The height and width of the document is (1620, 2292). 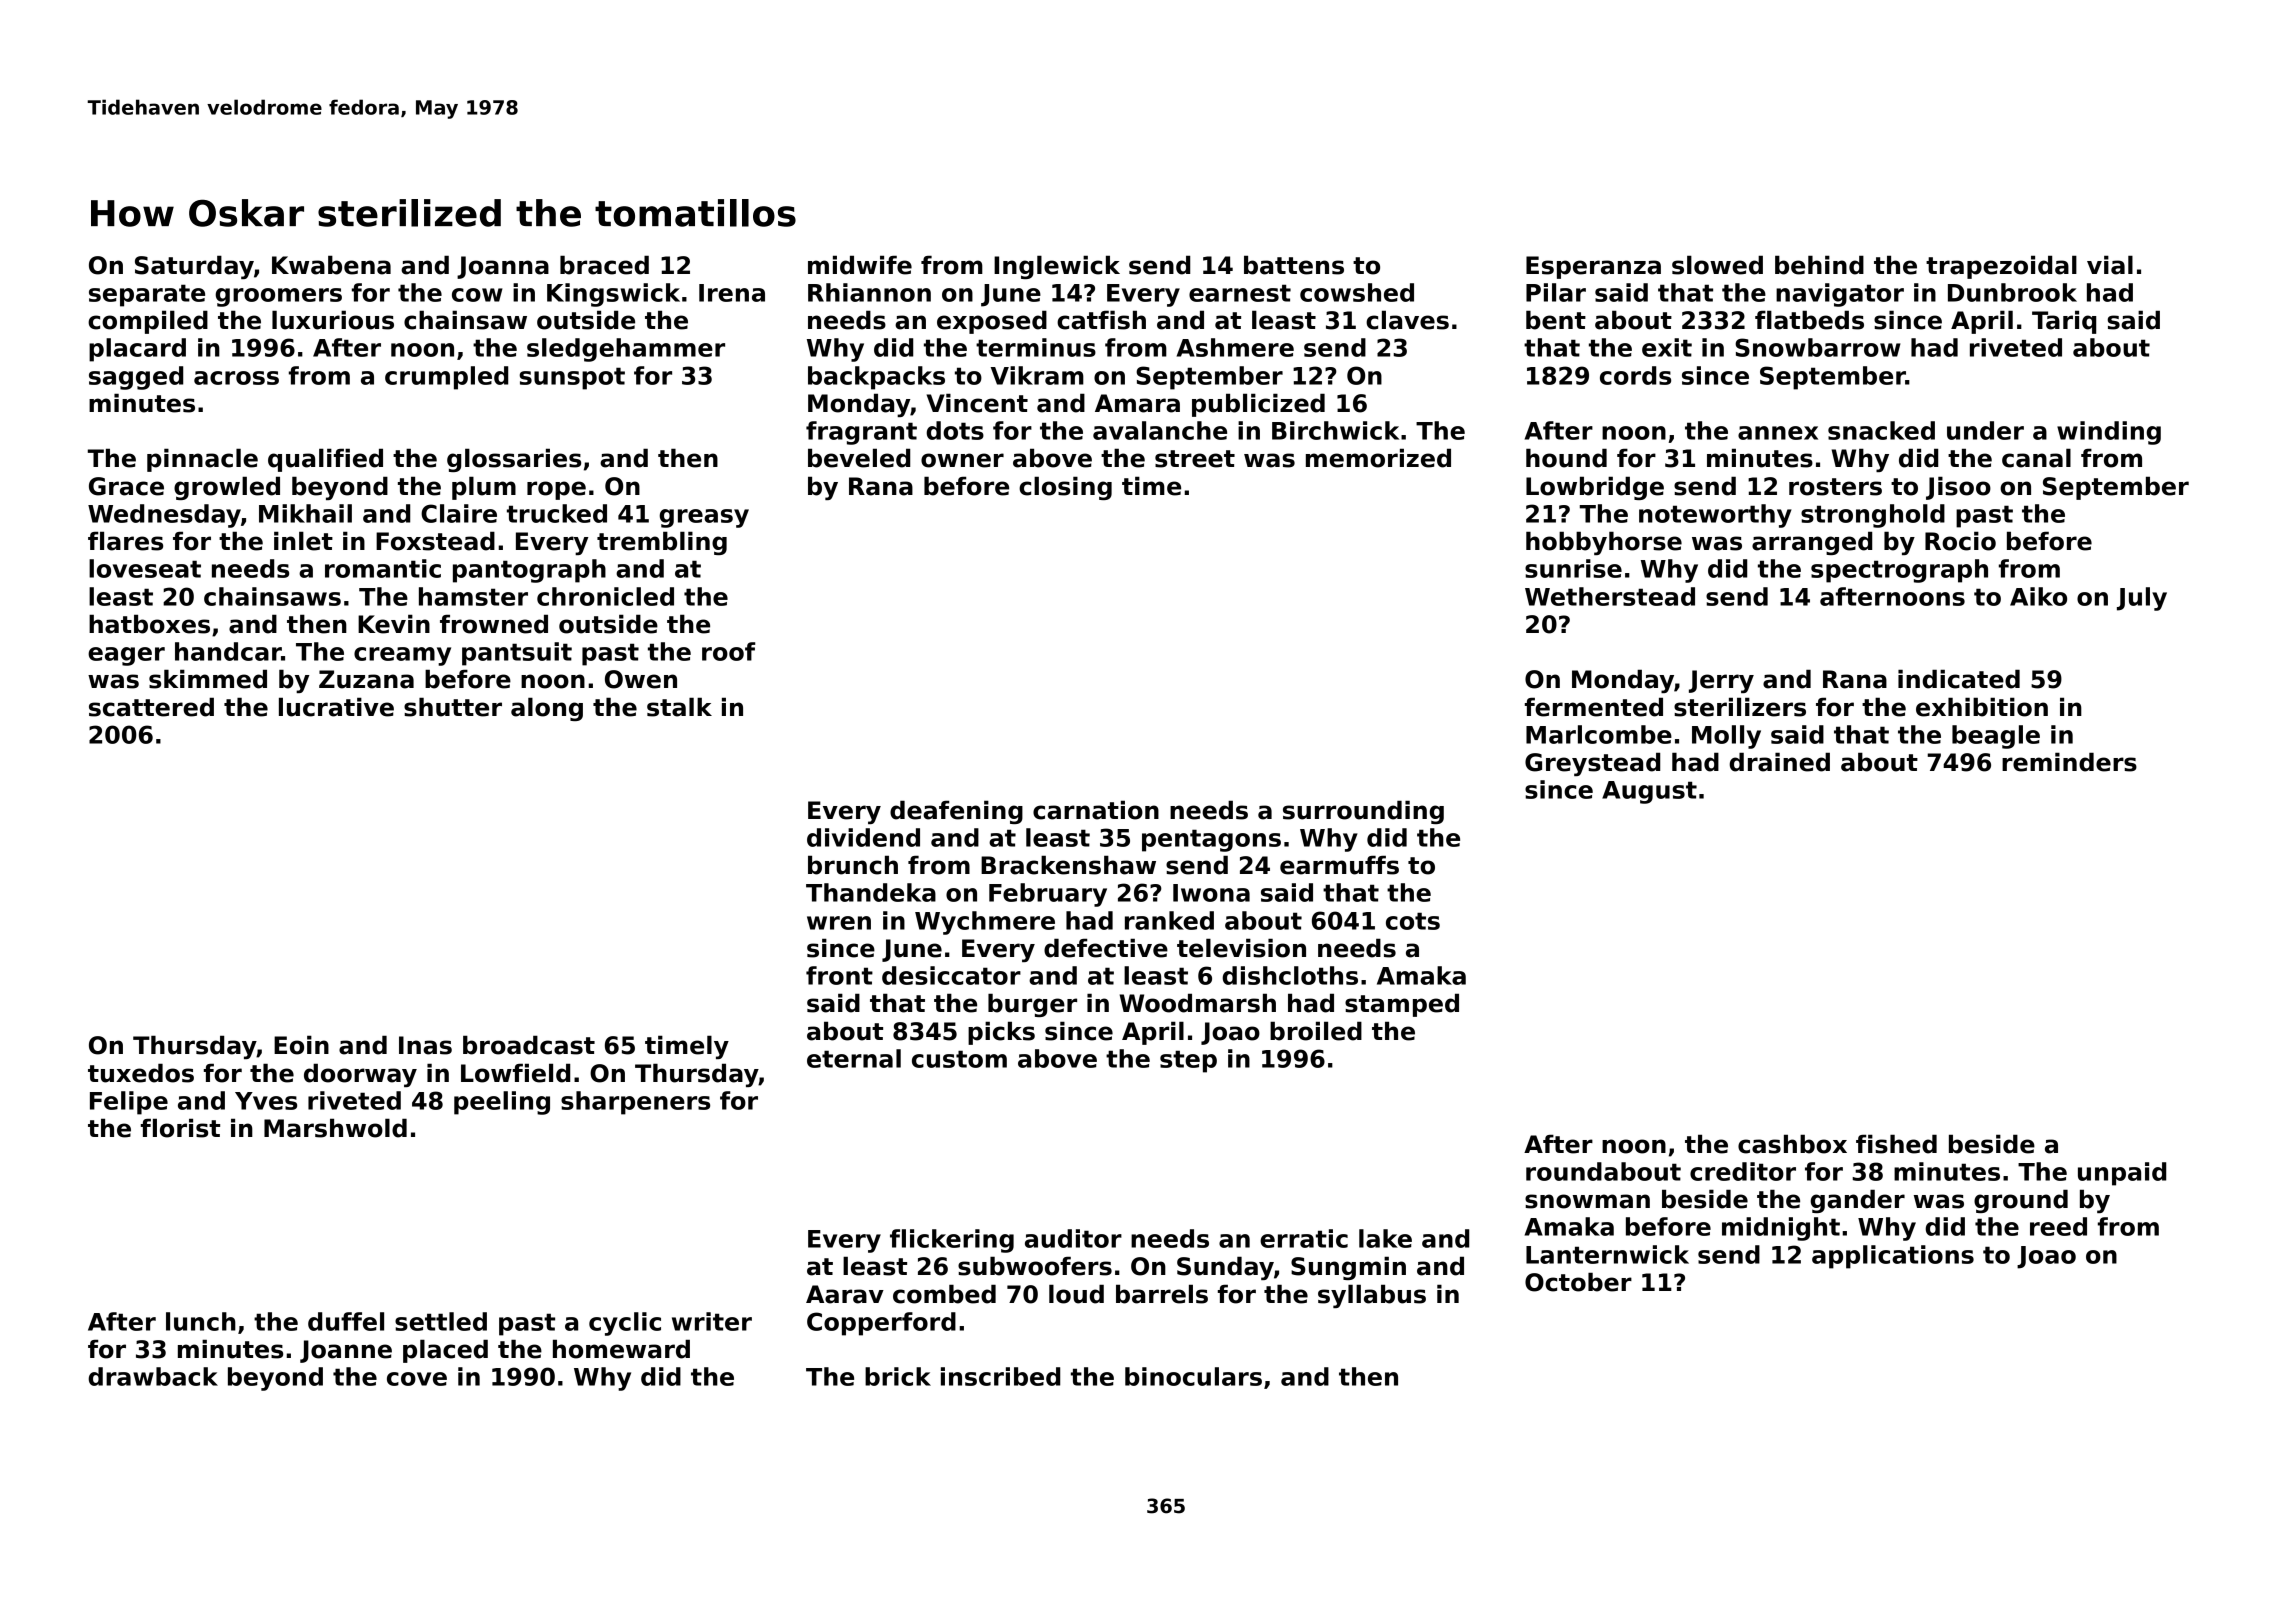 I want to click on Esperanza, so click(x=1593, y=267).
